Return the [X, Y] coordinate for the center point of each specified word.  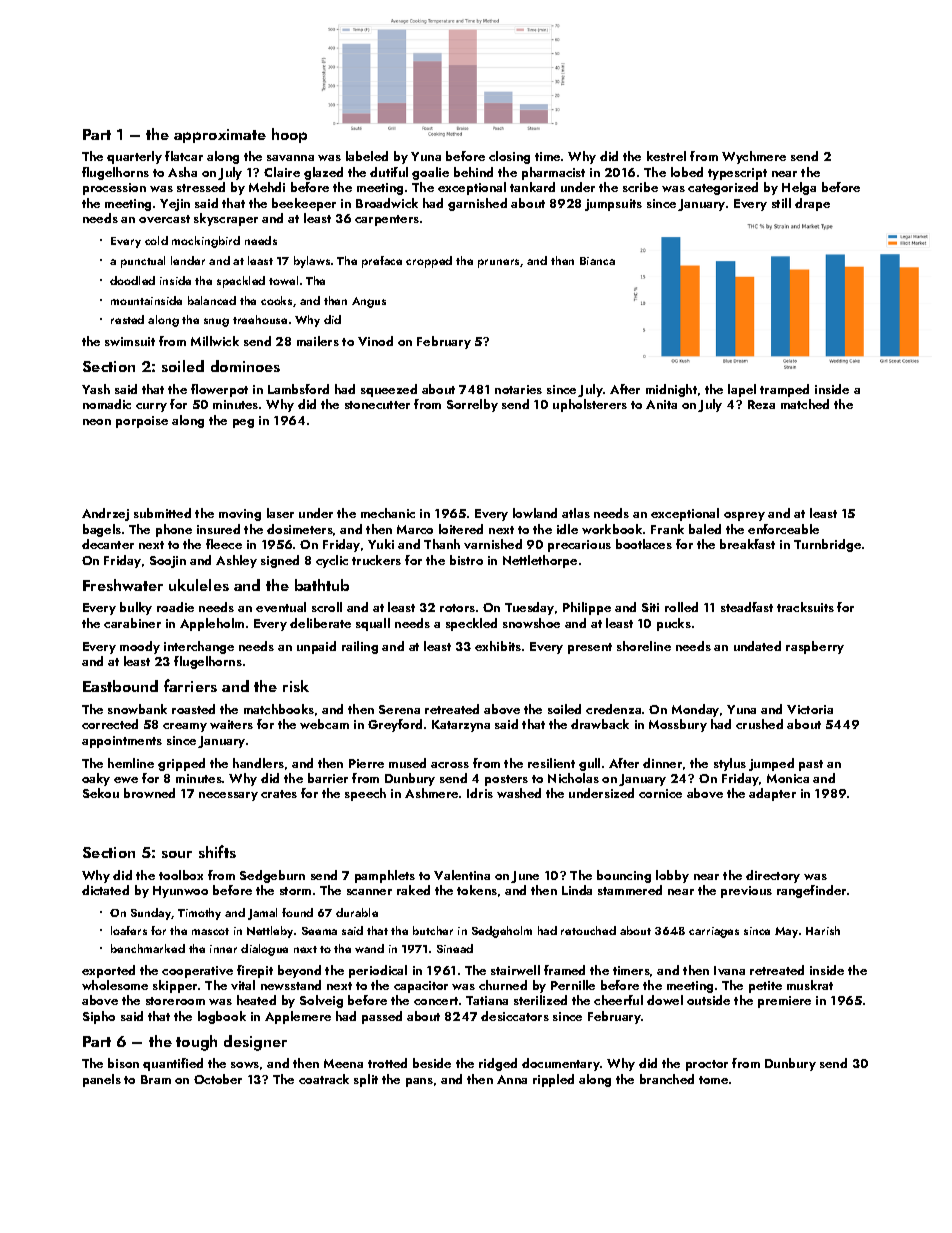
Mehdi [267, 187]
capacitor [421, 987]
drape [812, 204]
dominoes [245, 366]
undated [757, 646]
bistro [466, 560]
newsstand [291, 985]
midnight [671, 390]
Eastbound [120, 686]
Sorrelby [472, 405]
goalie [430, 173]
